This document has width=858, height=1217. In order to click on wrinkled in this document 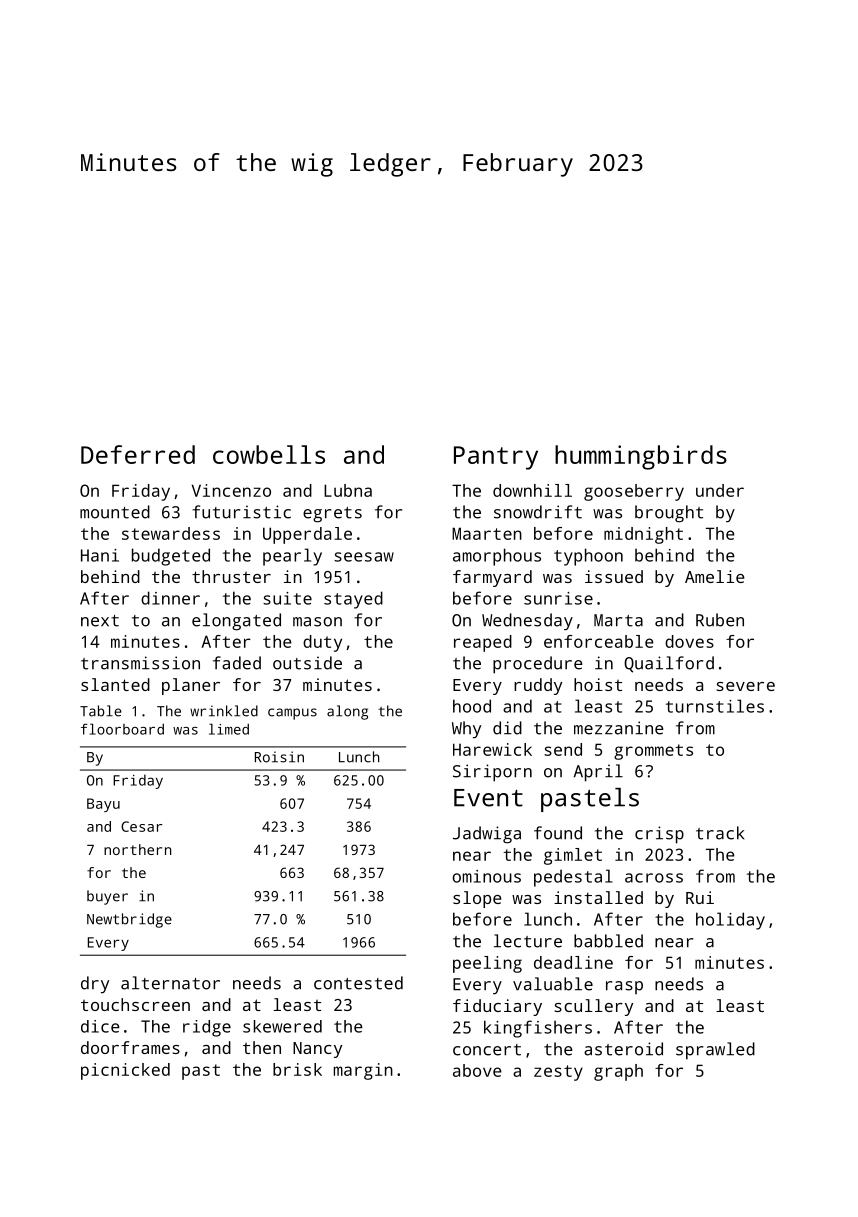, I will do `click(224, 711)`.
